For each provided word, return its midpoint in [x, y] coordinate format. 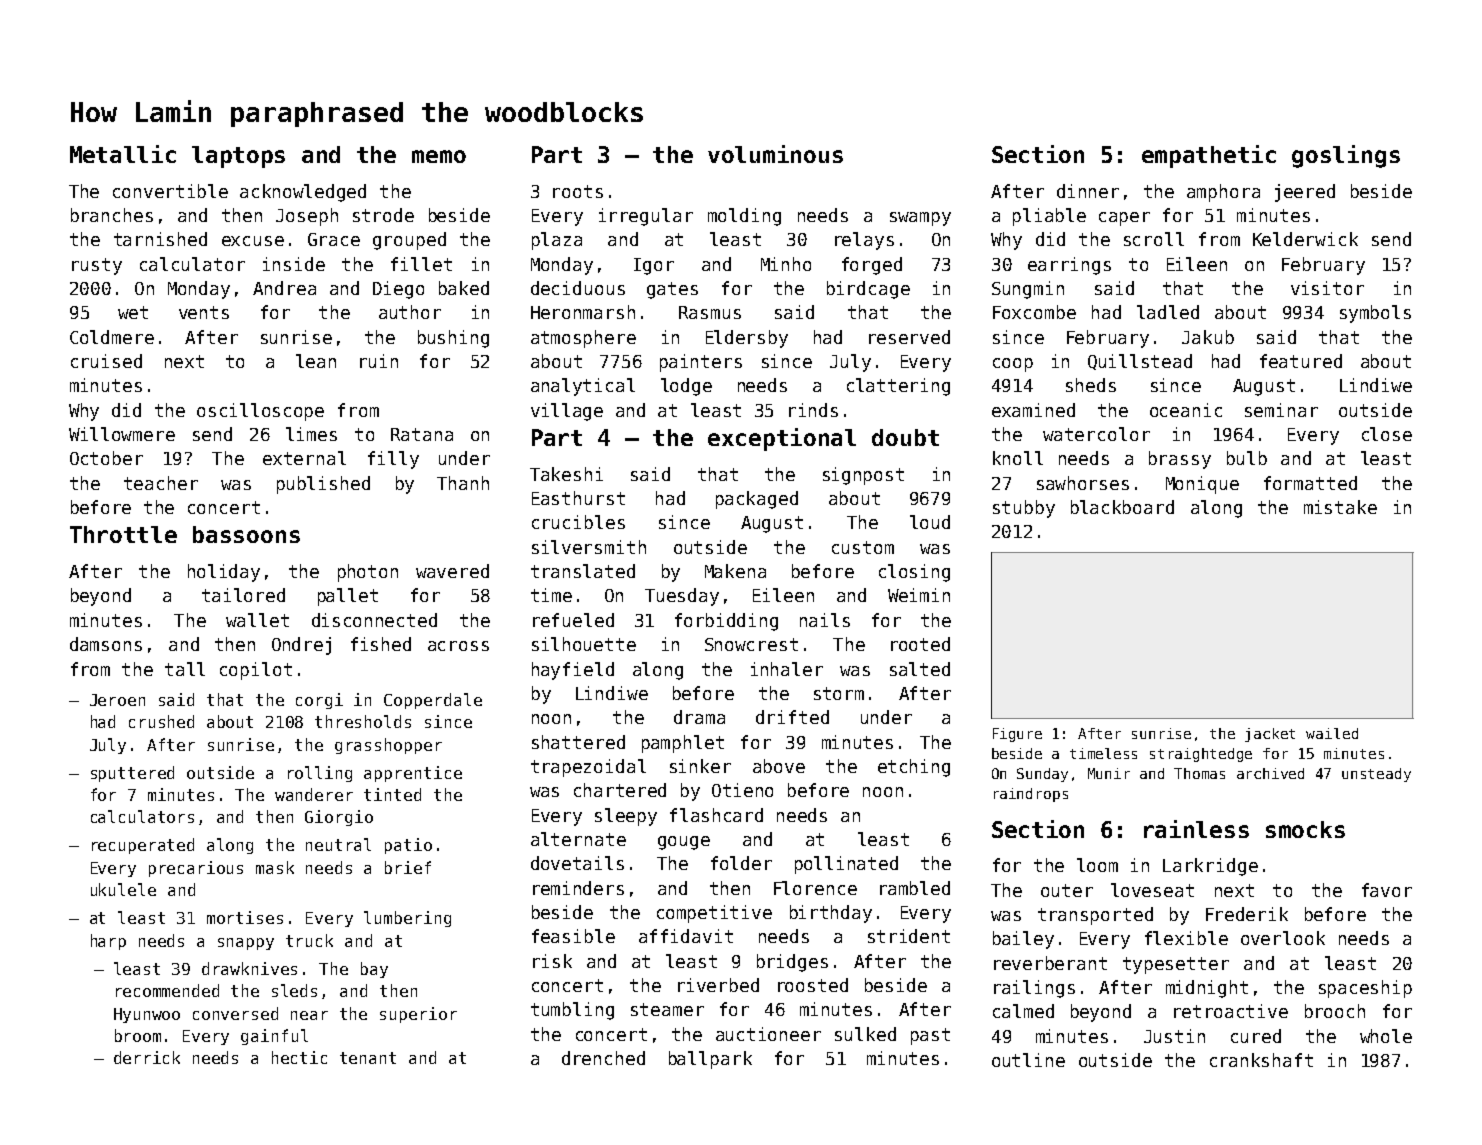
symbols [1375, 314]
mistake [1340, 507]
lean [316, 361]
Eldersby [747, 339]
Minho [786, 264]
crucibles [578, 522]
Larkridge [1210, 867]
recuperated [143, 846]
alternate [578, 839]
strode [383, 215]
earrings [1069, 266]
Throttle [123, 534]
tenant [368, 1058]
